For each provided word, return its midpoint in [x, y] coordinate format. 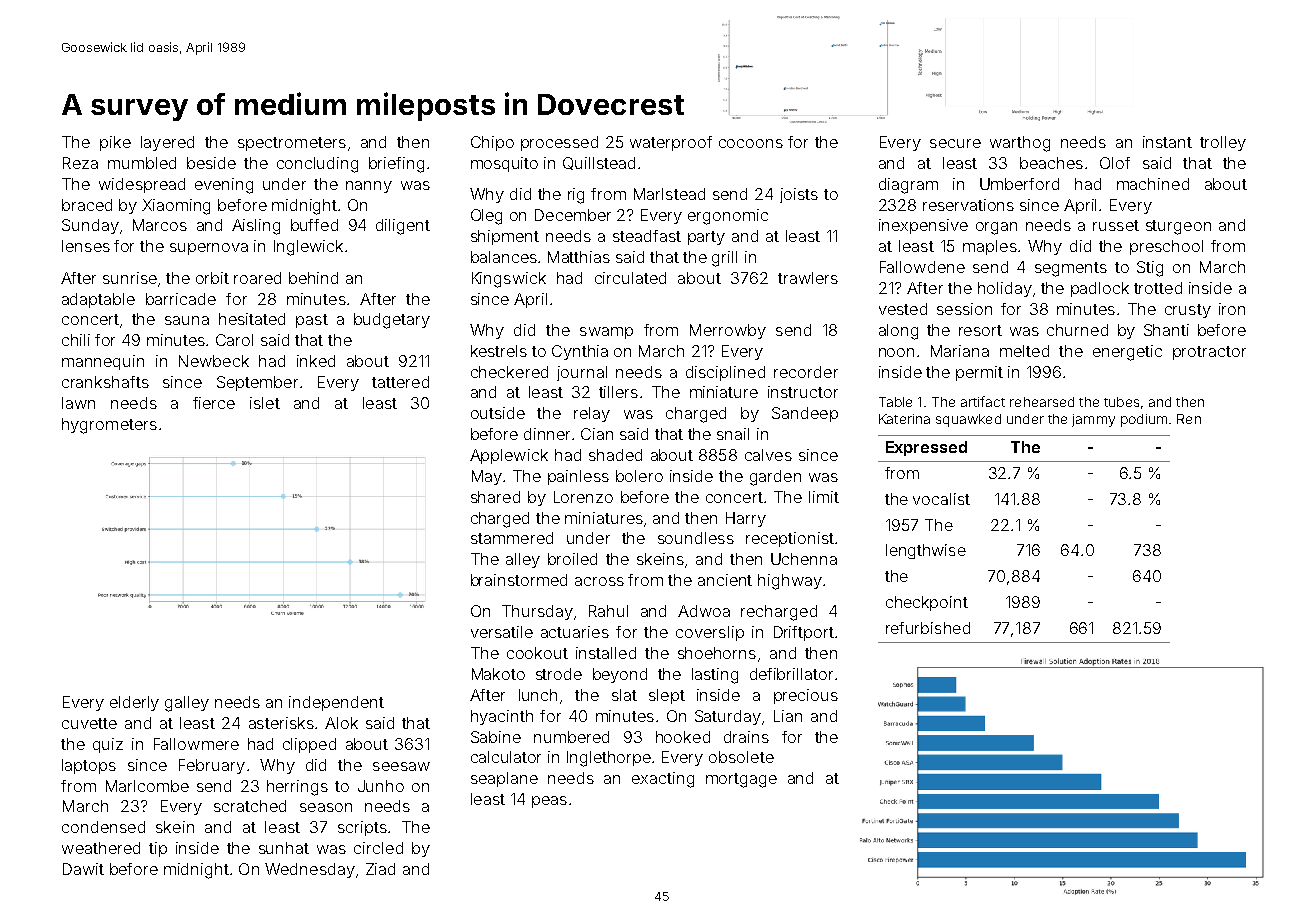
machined [1153, 184]
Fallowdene [922, 267]
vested [903, 309]
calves [768, 455]
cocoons [751, 143]
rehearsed [1042, 402]
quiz [108, 745]
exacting [663, 780]
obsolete [741, 757]
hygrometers [109, 426]
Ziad [380, 869]
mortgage [741, 780]
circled [378, 848]
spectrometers [292, 144]
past [312, 321]
